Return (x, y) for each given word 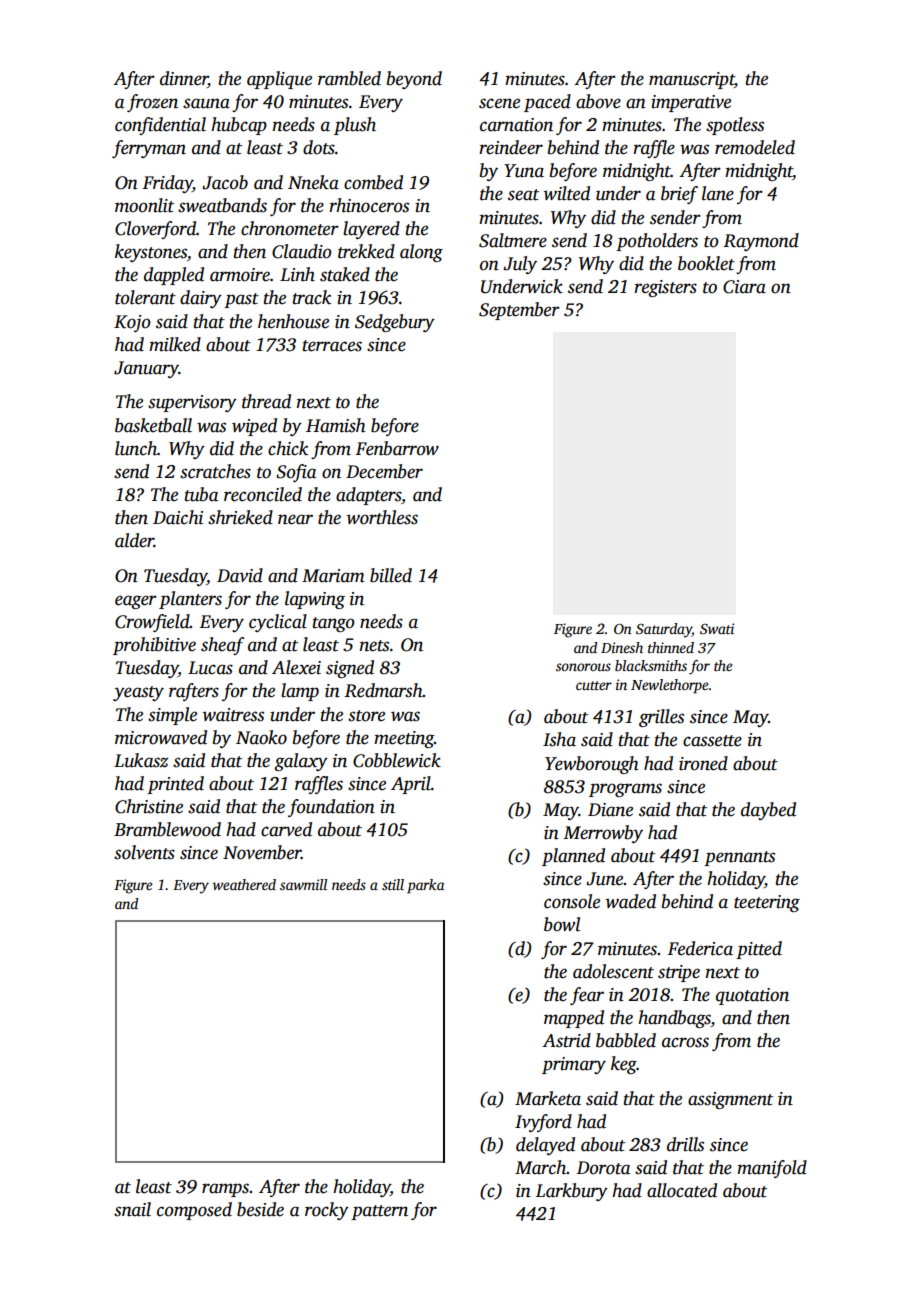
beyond (414, 80)
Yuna (524, 171)
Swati (717, 628)
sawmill (303, 884)
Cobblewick (397, 760)
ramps (225, 1190)
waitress (233, 715)
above (598, 101)
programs (625, 790)
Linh (297, 274)
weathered (244, 884)
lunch (136, 448)
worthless (382, 517)
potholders (657, 242)
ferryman (149, 149)
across (685, 1042)
